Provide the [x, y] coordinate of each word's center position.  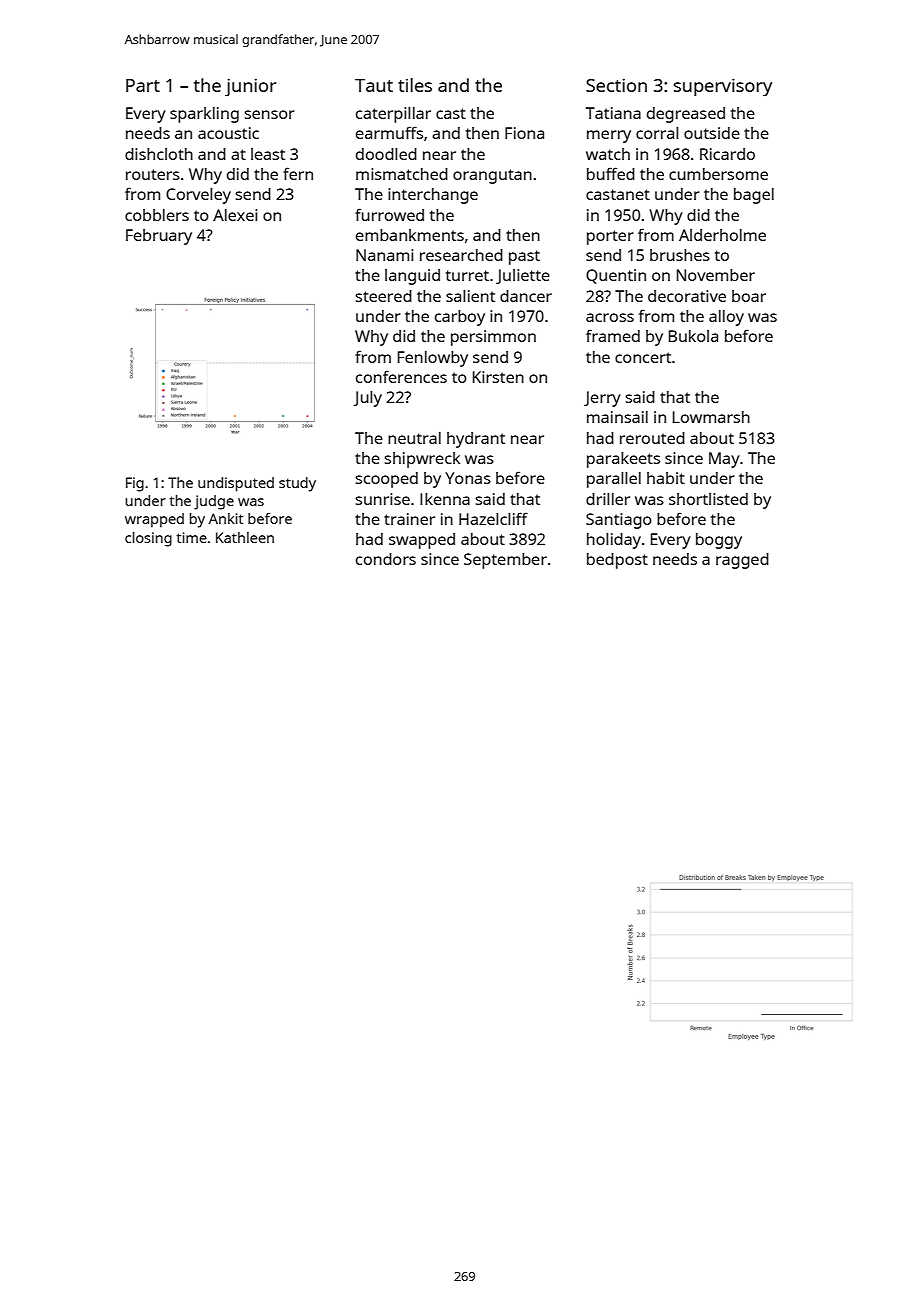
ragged [742, 561]
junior [250, 87]
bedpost [617, 561]
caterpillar [393, 115]
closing [148, 539]
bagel [754, 196]
